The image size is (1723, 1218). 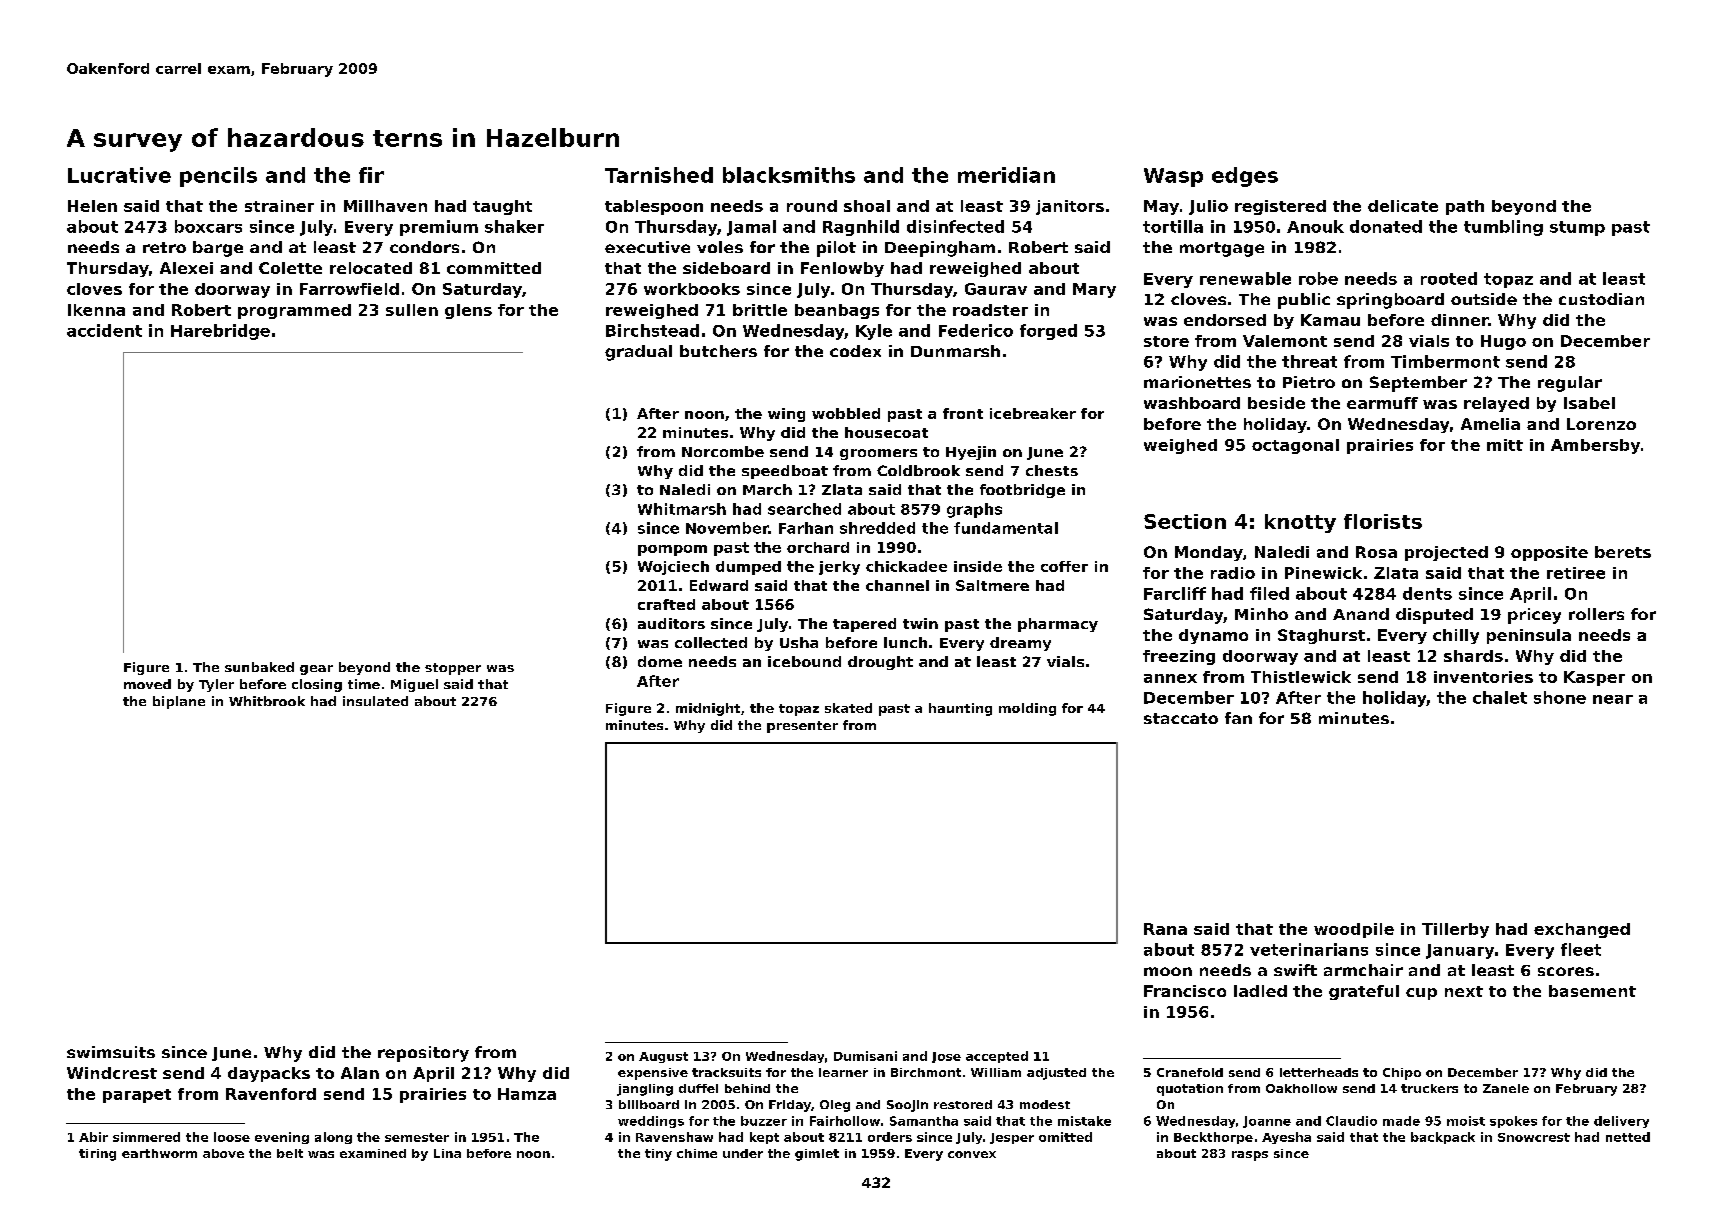 I want to click on Rana, so click(x=1165, y=929).
